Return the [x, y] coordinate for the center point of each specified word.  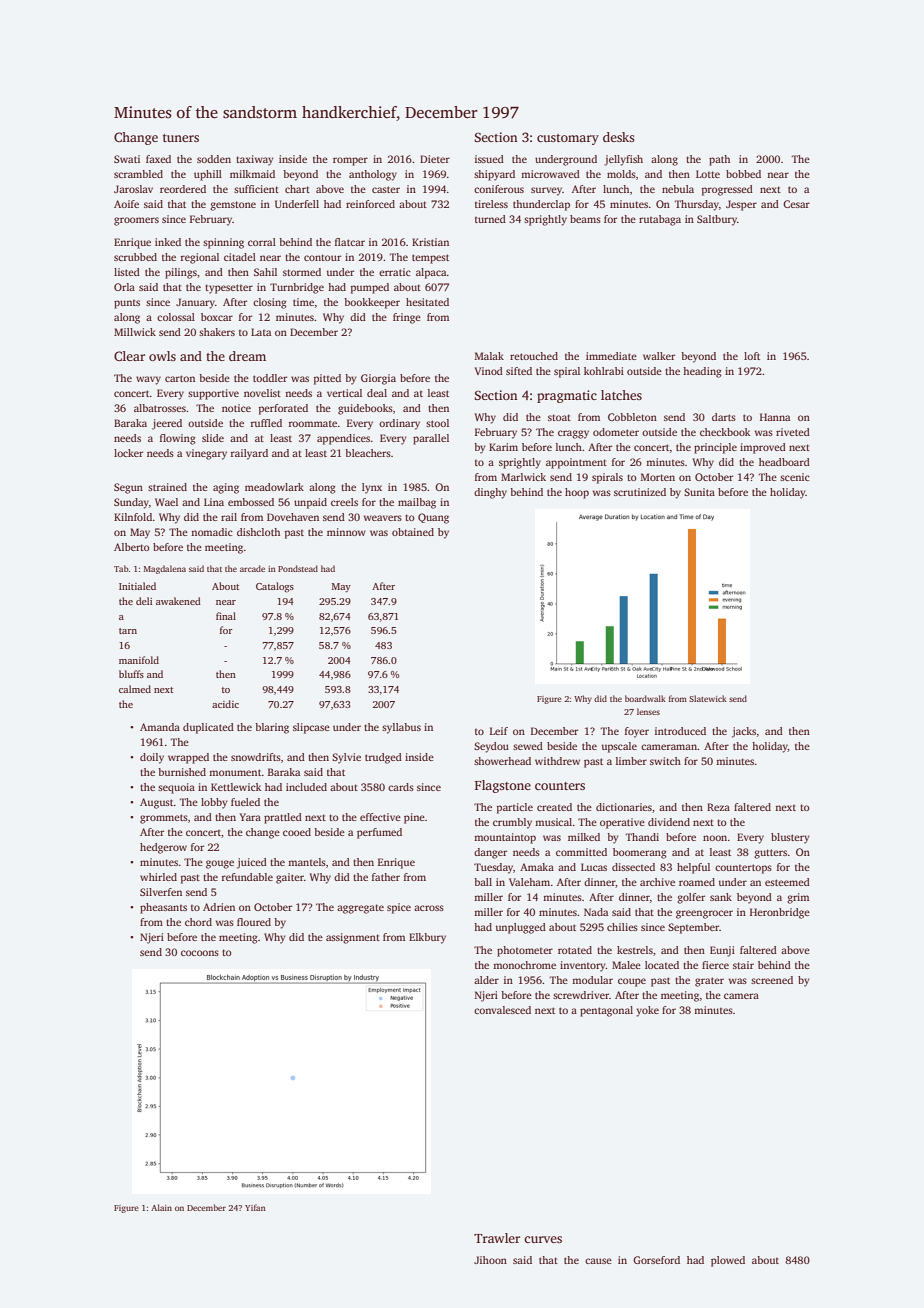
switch [665, 761]
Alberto [132, 547]
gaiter [290, 878]
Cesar [796, 204]
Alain [161, 1207]
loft [752, 356]
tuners [181, 138]
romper [350, 161]
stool [437, 423]
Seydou [491, 747]
